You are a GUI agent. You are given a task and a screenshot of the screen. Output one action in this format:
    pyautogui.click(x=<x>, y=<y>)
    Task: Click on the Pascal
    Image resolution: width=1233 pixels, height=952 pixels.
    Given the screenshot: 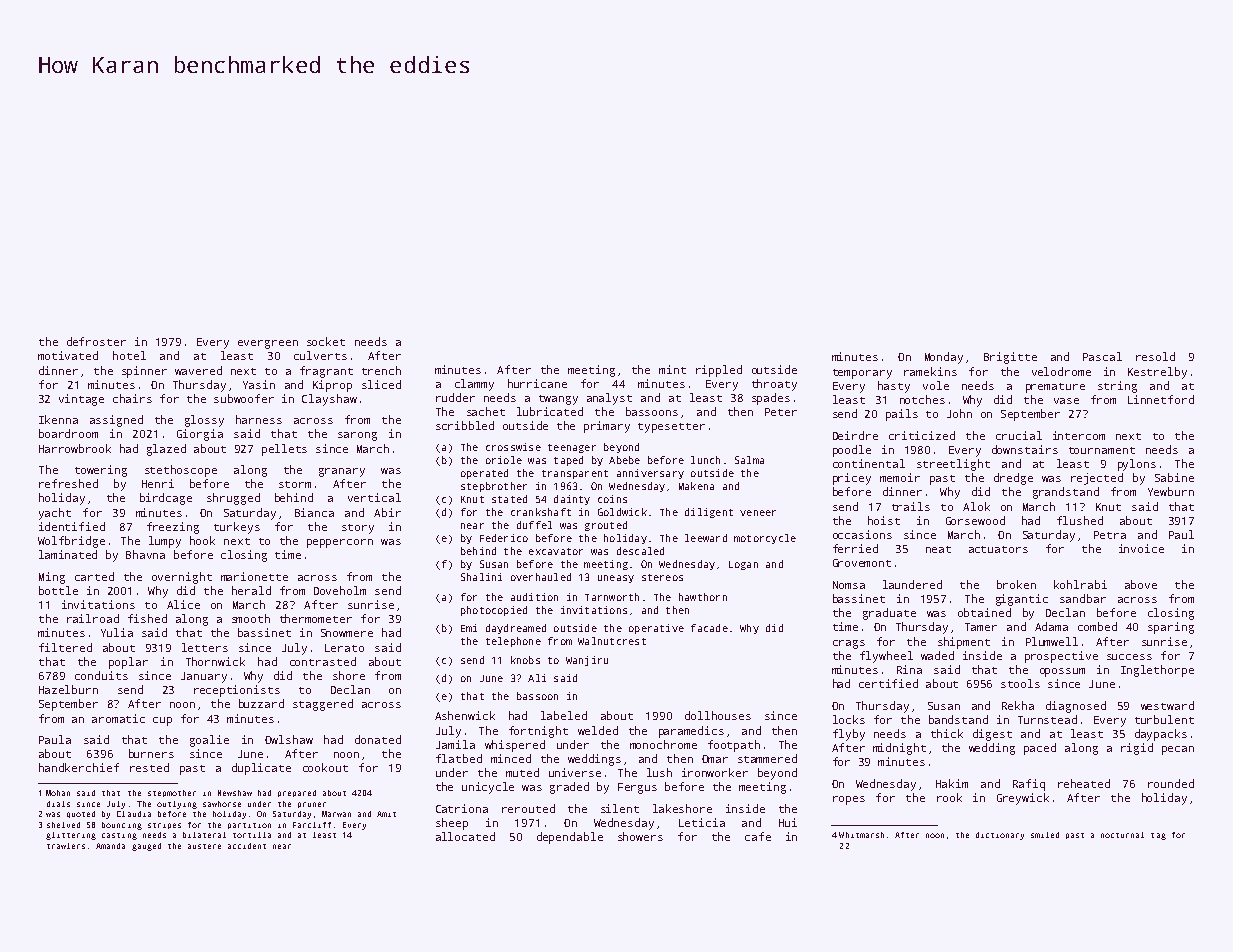 What is the action you would take?
    pyautogui.click(x=1102, y=356)
